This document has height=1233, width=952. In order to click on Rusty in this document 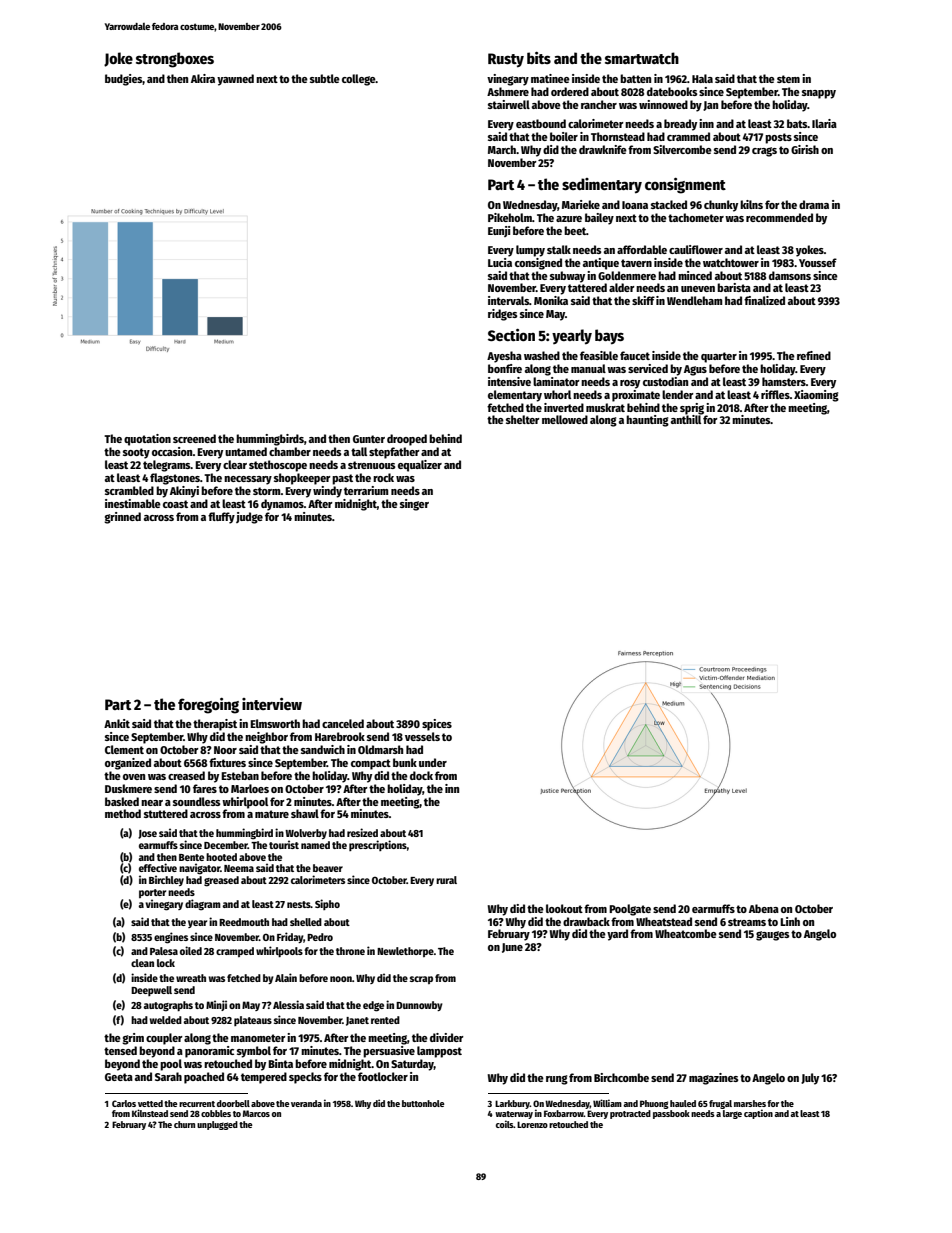, I will do `click(506, 60)`.
